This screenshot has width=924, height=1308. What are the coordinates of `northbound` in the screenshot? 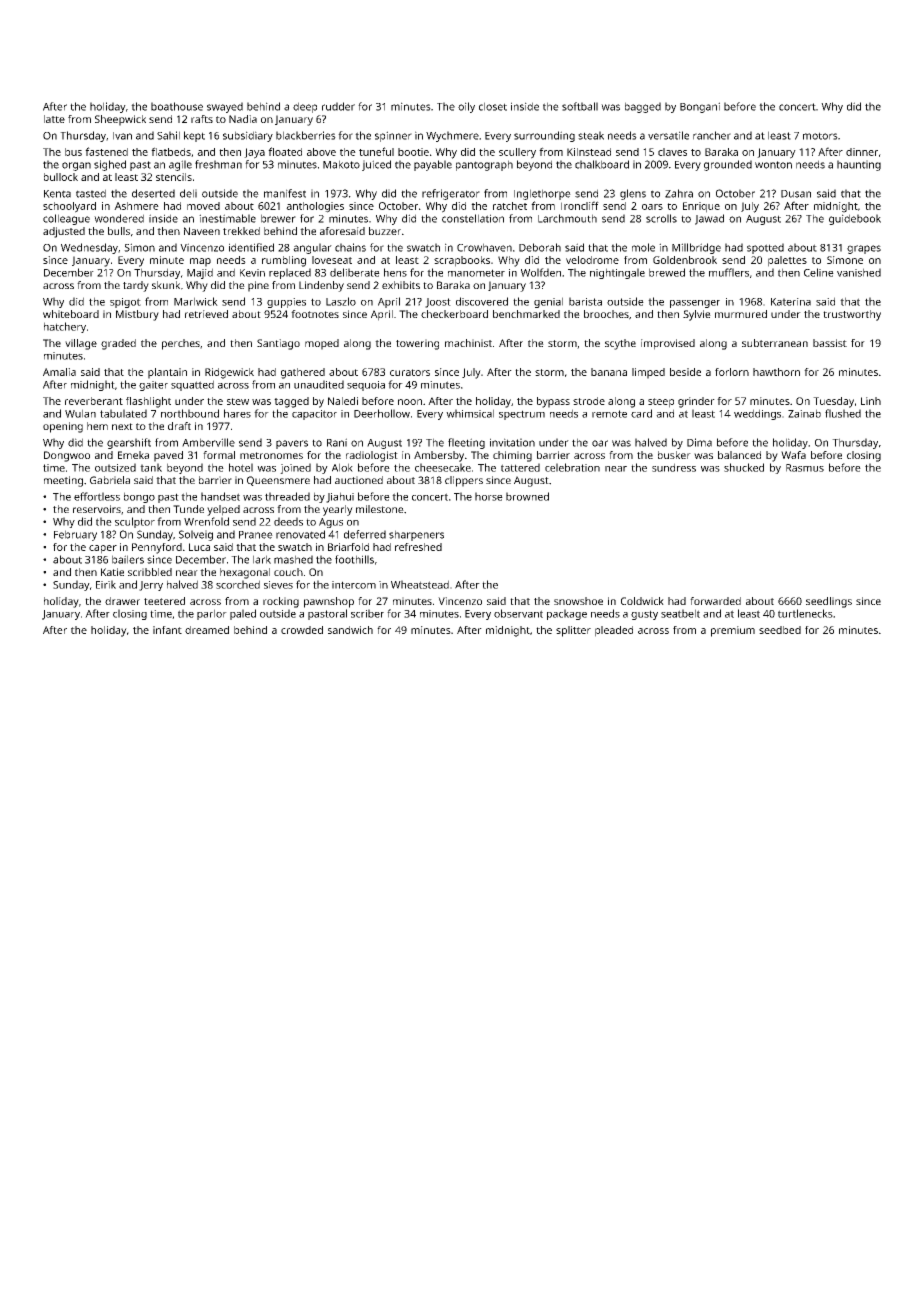 It's located at (190, 413).
